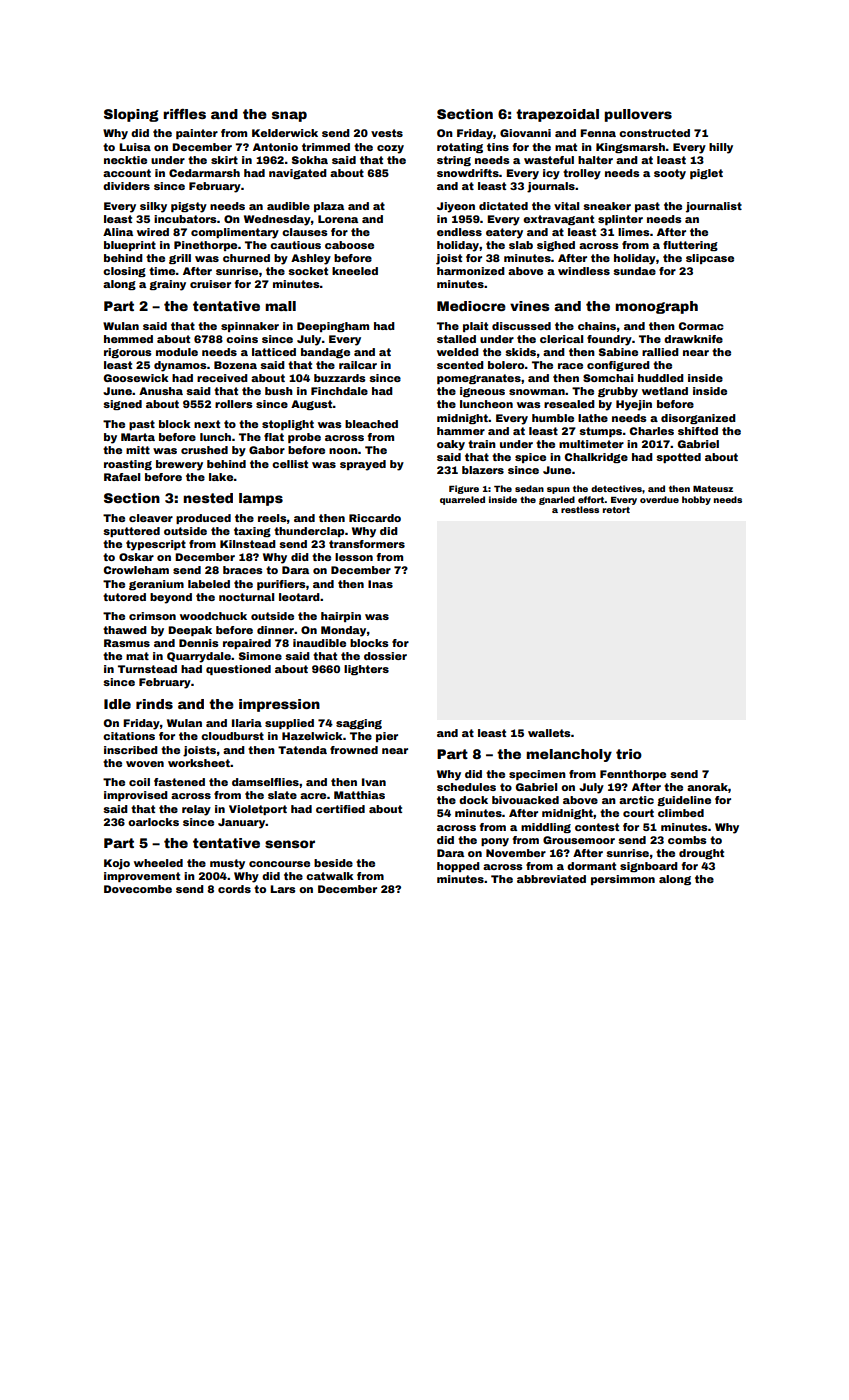 The image size is (849, 1400). What do you see at coordinates (210, 284) in the screenshot?
I see `cruiser` at bounding box center [210, 284].
